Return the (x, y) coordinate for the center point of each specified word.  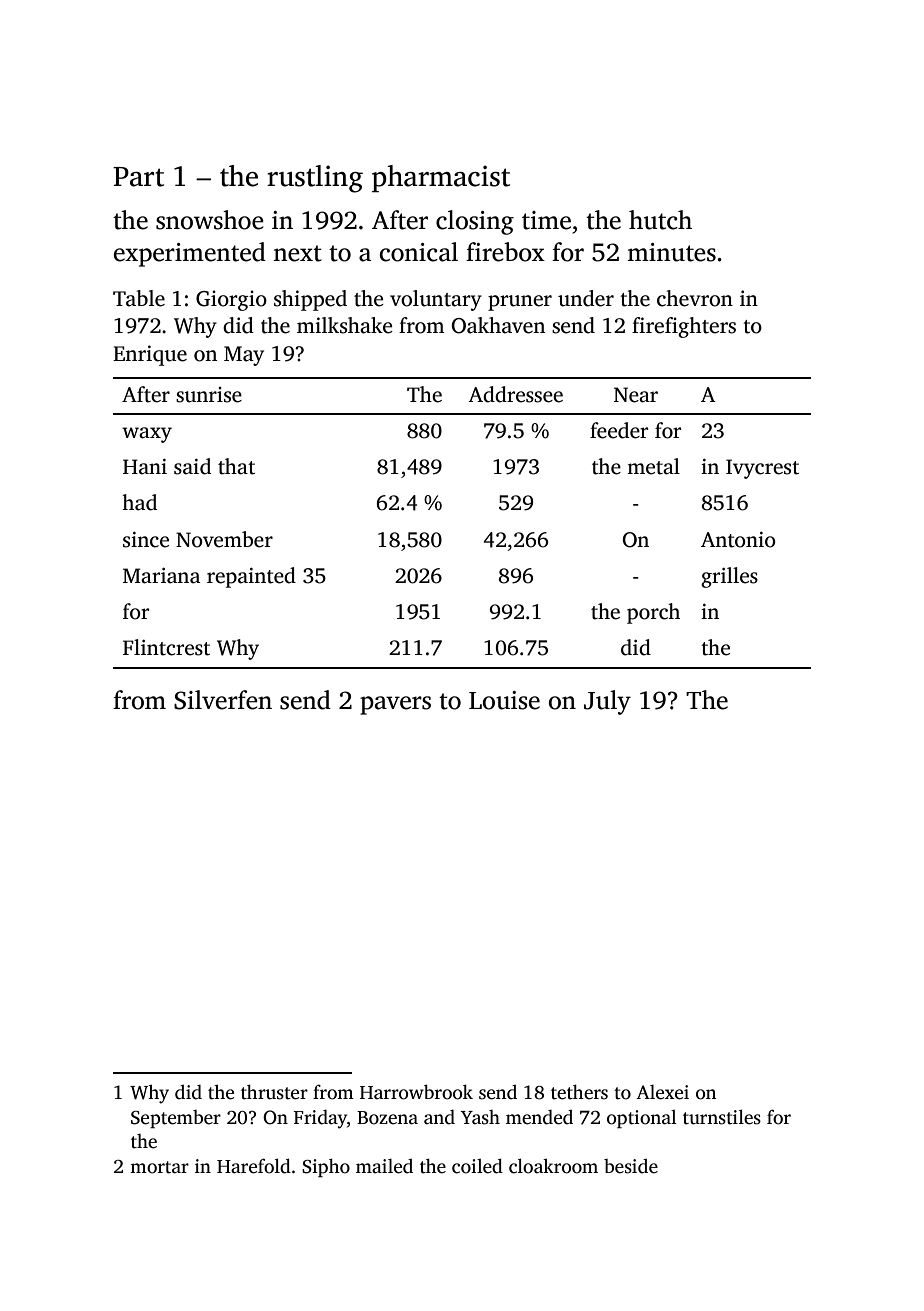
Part (138, 177)
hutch (660, 220)
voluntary (436, 300)
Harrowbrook (416, 1092)
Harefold (254, 1166)
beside (631, 1166)
